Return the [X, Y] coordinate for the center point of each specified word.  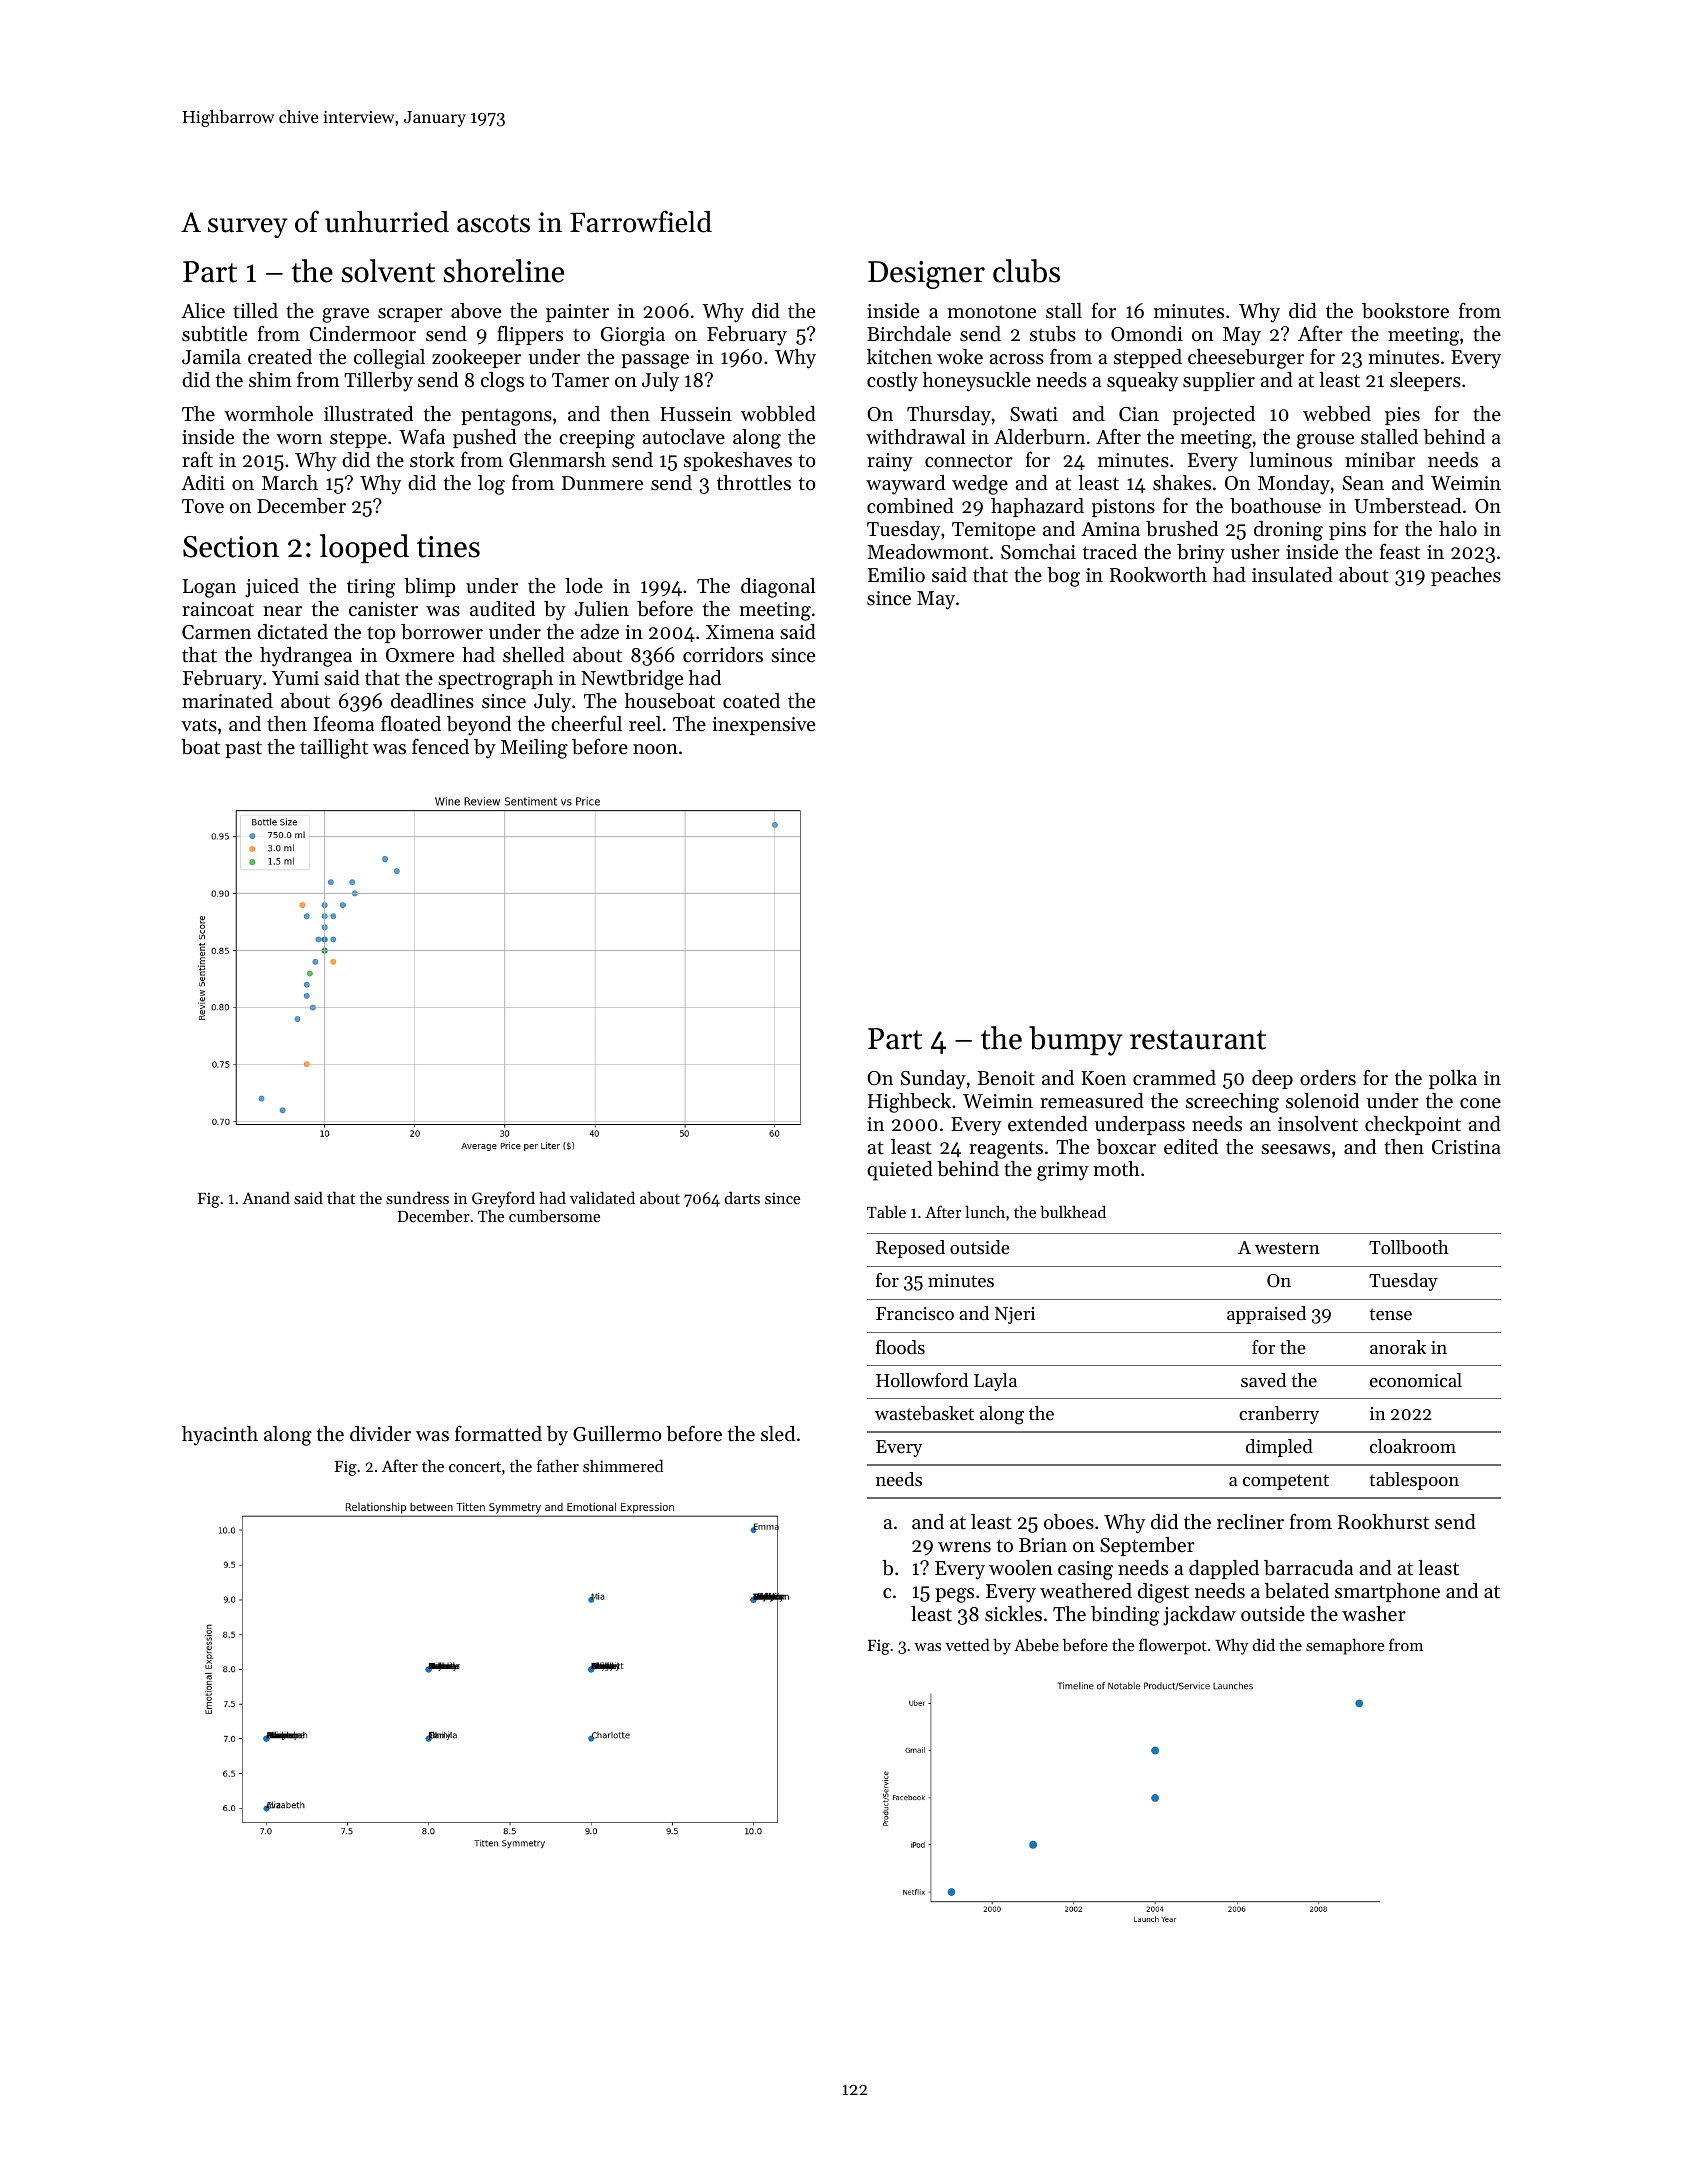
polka [1453, 1079]
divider [380, 1434]
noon [655, 749]
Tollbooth [1409, 1247]
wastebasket [924, 1413]
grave [345, 315]
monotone [991, 312]
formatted [498, 1433]
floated [411, 724]
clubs [1026, 271]
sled [778, 1434]
